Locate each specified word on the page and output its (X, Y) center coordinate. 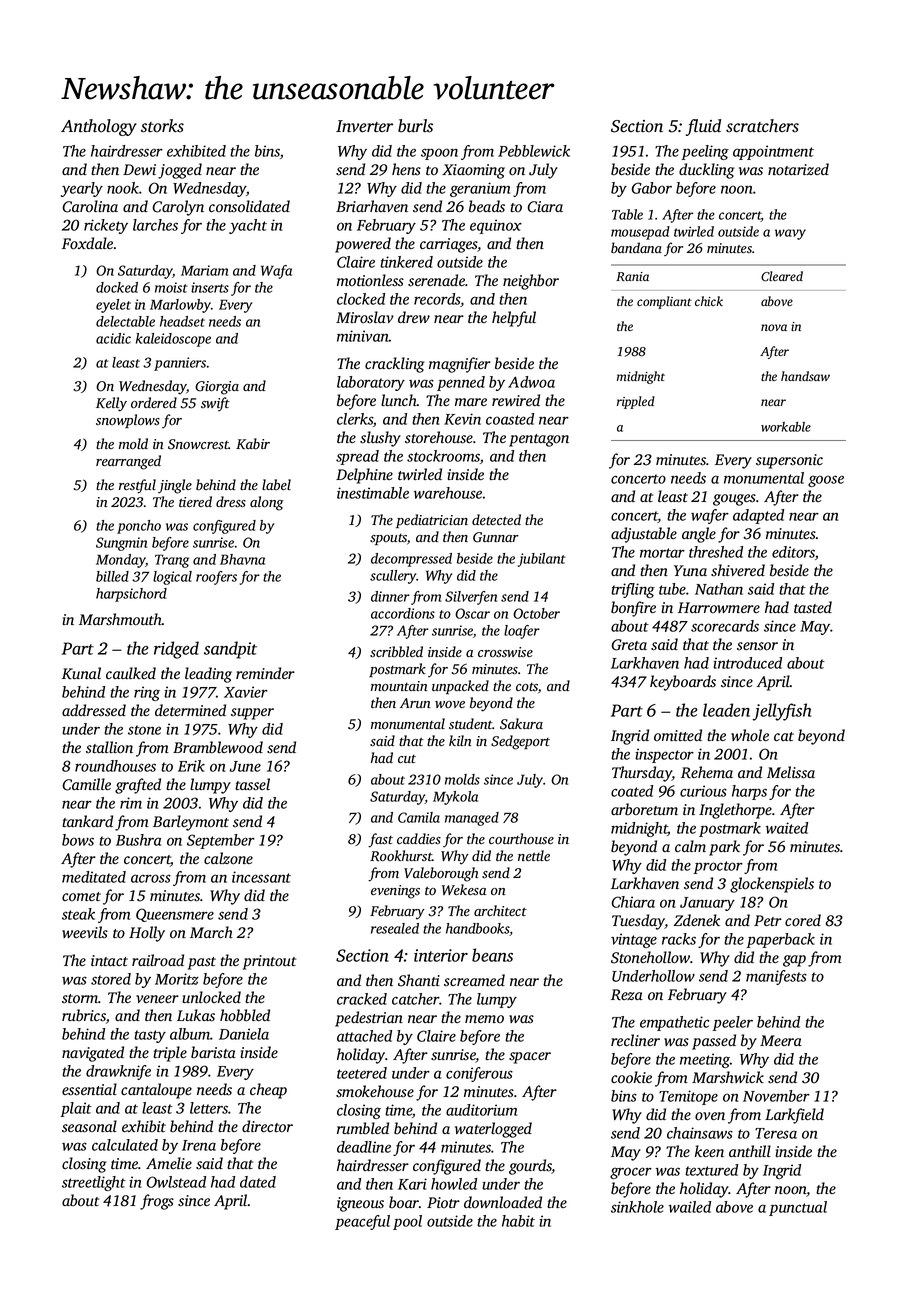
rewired (516, 400)
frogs (157, 1202)
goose (826, 481)
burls (415, 126)
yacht (248, 226)
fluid (703, 127)
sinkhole (637, 1207)
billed (112, 576)
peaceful (362, 1222)
